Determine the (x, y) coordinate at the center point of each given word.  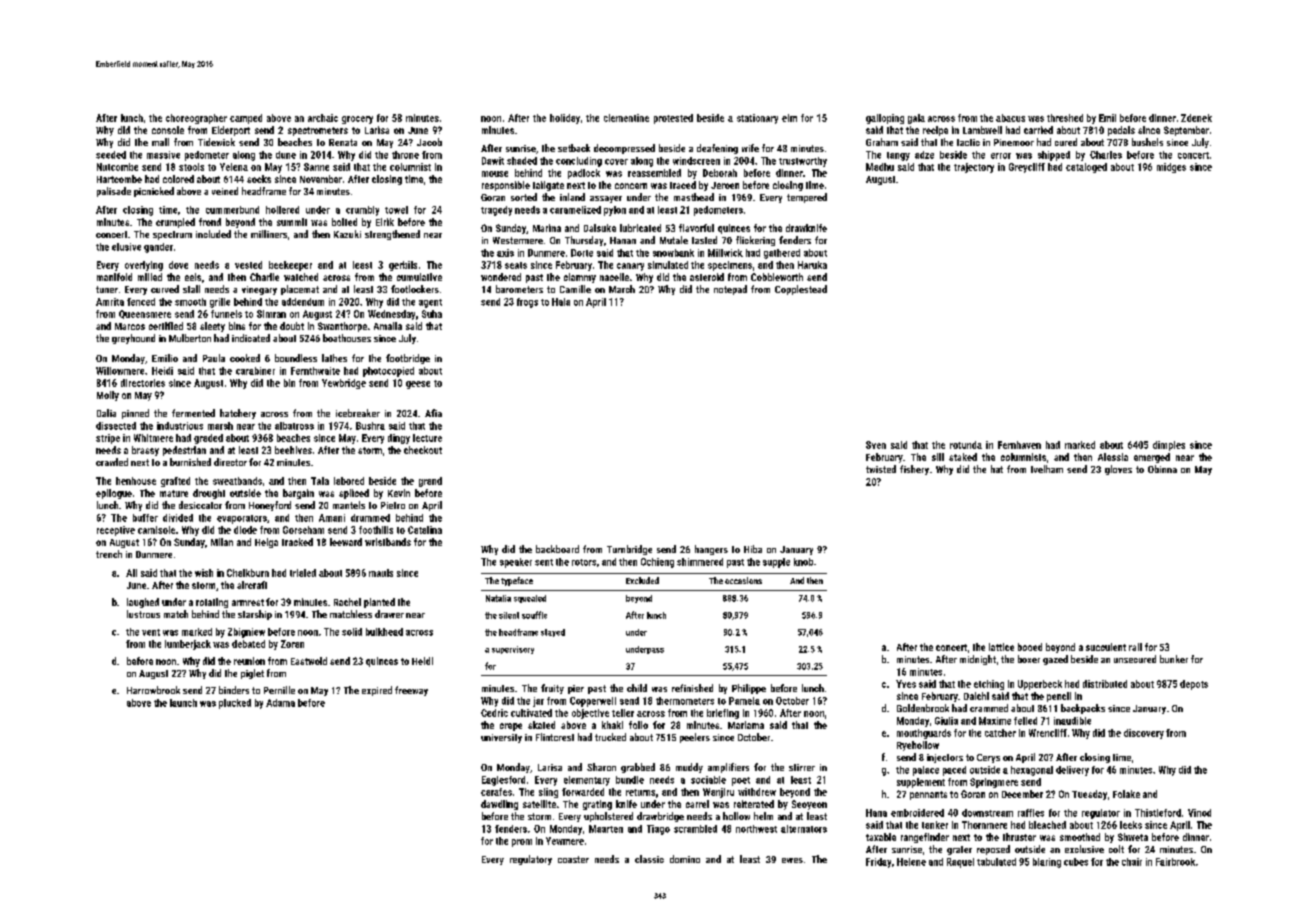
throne (405, 155)
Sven (876, 445)
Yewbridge (344, 384)
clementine (626, 118)
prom (522, 843)
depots (1194, 685)
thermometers (685, 701)
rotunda (966, 445)
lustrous (143, 614)
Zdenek (1196, 118)
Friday (878, 863)
